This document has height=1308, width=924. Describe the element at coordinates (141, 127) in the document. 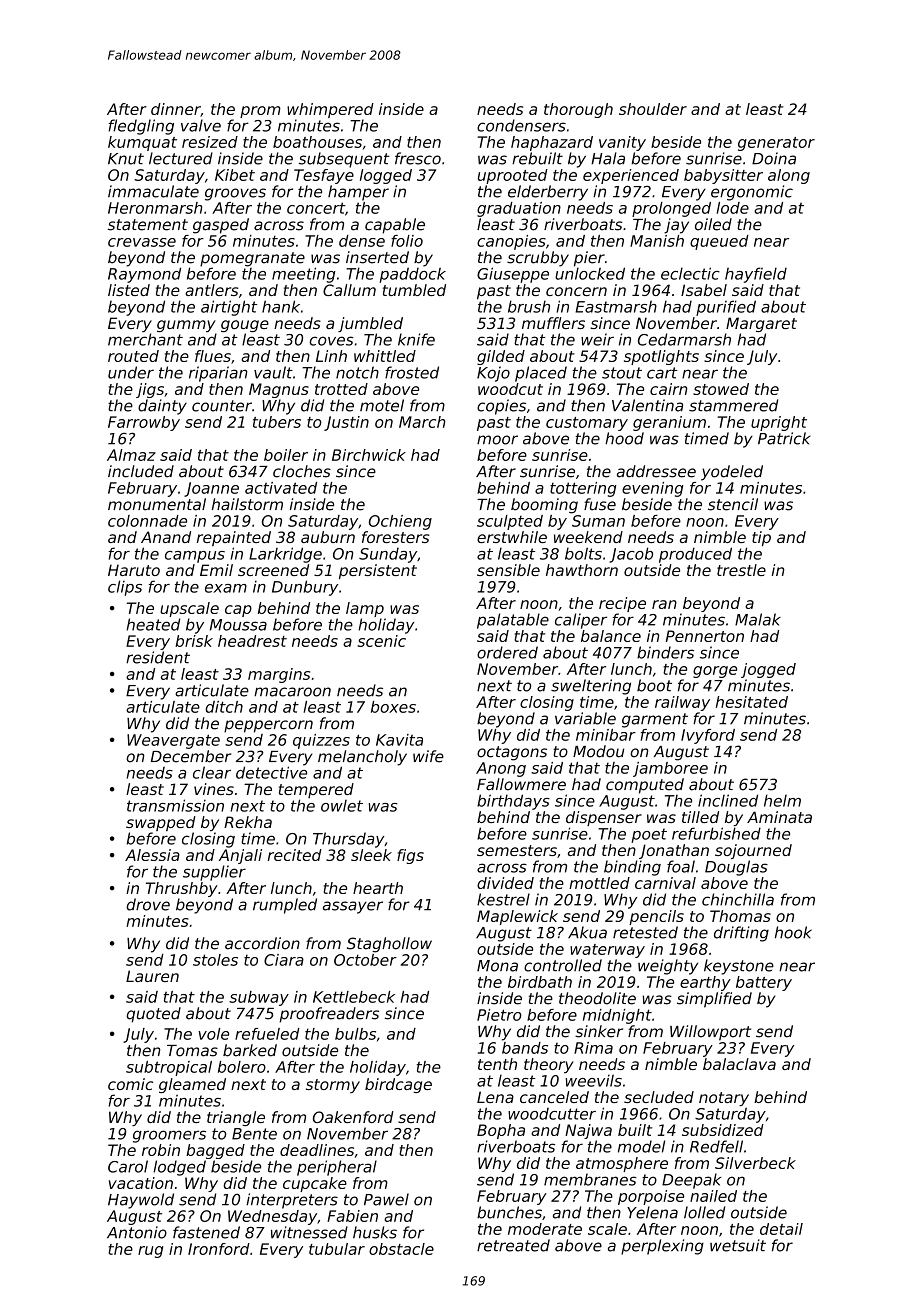

I see `fledgling` at that location.
